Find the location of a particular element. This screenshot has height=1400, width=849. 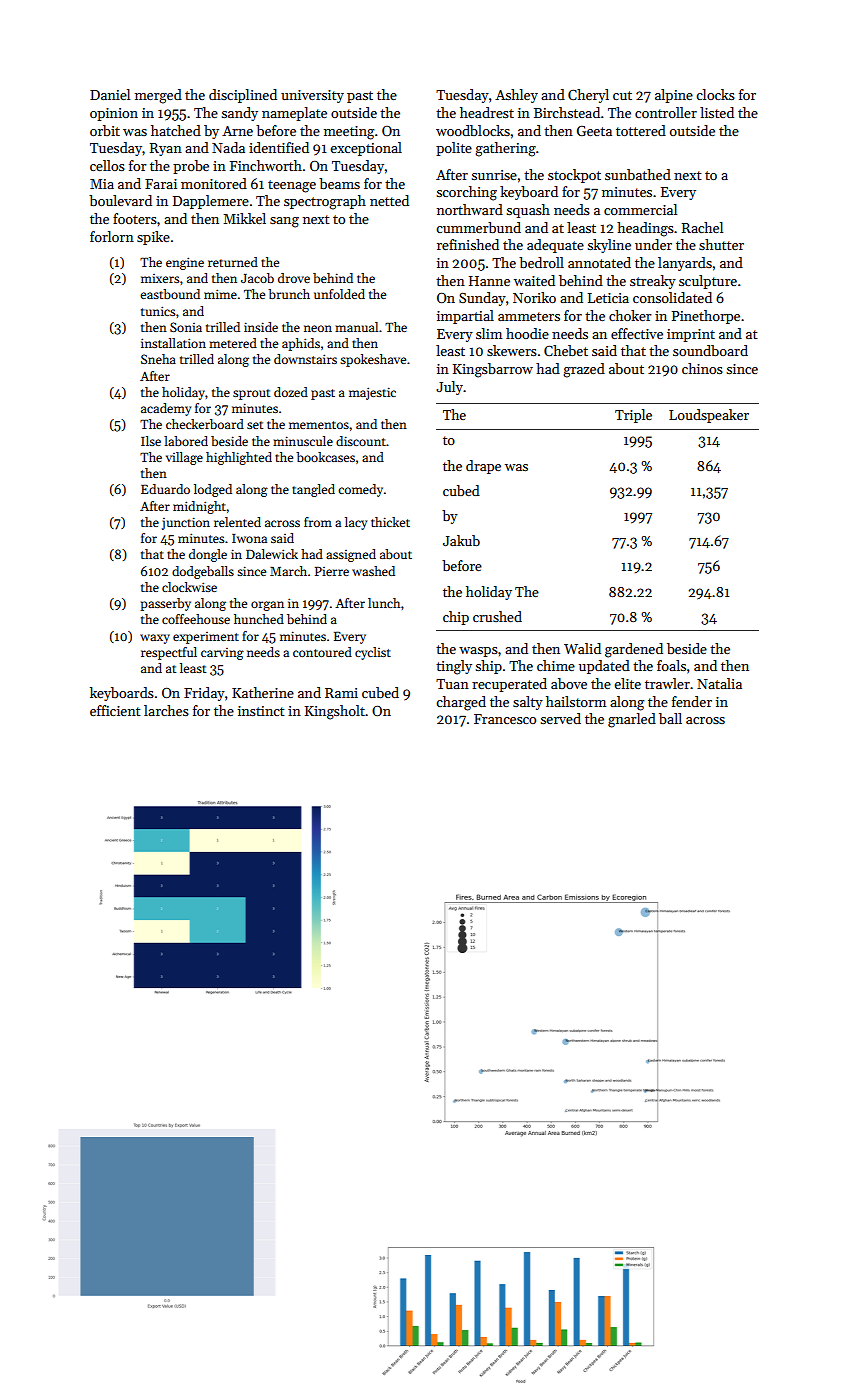

clocks is located at coordinates (715, 94).
